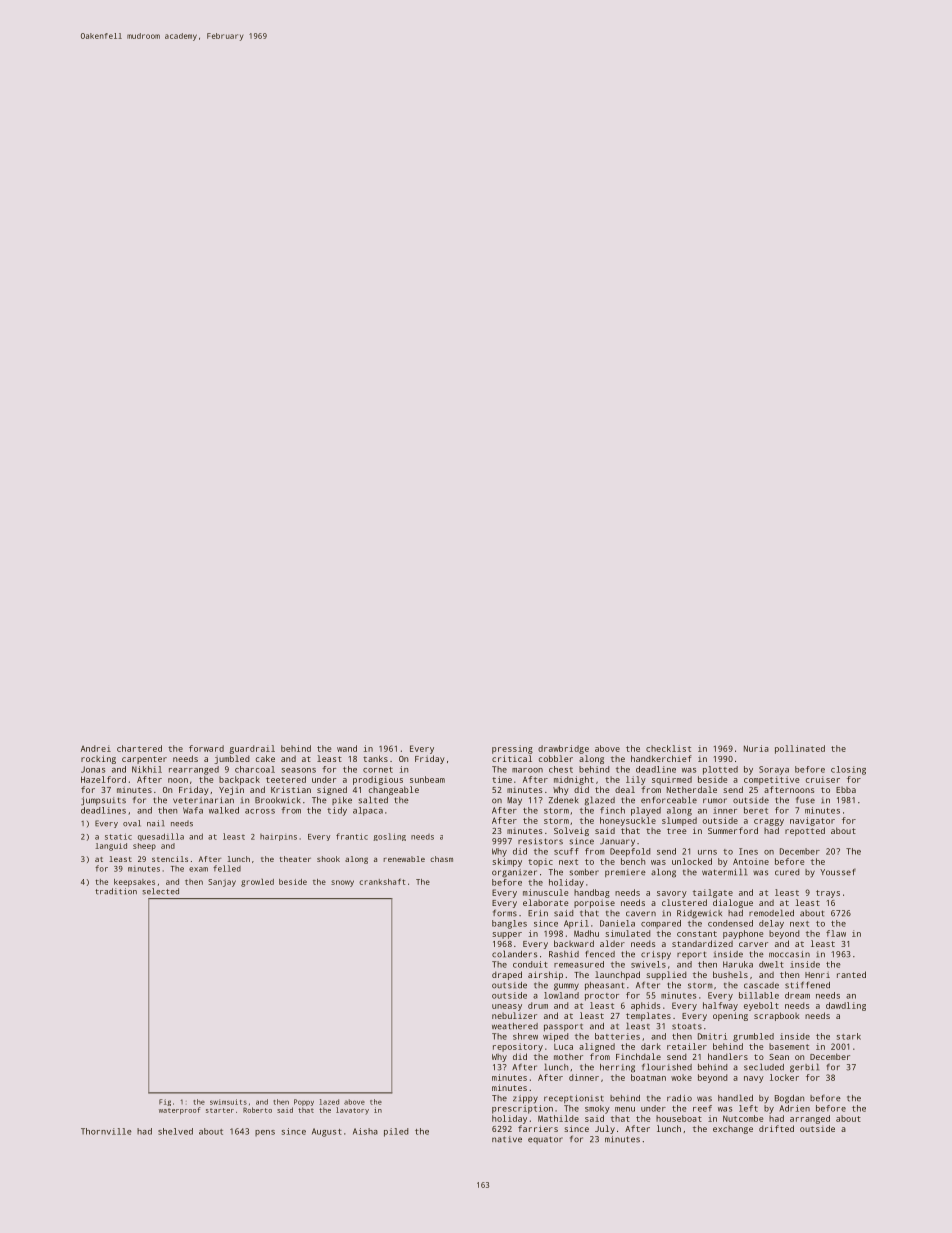 This image has height=1233, width=952. I want to click on time, so click(502, 779).
